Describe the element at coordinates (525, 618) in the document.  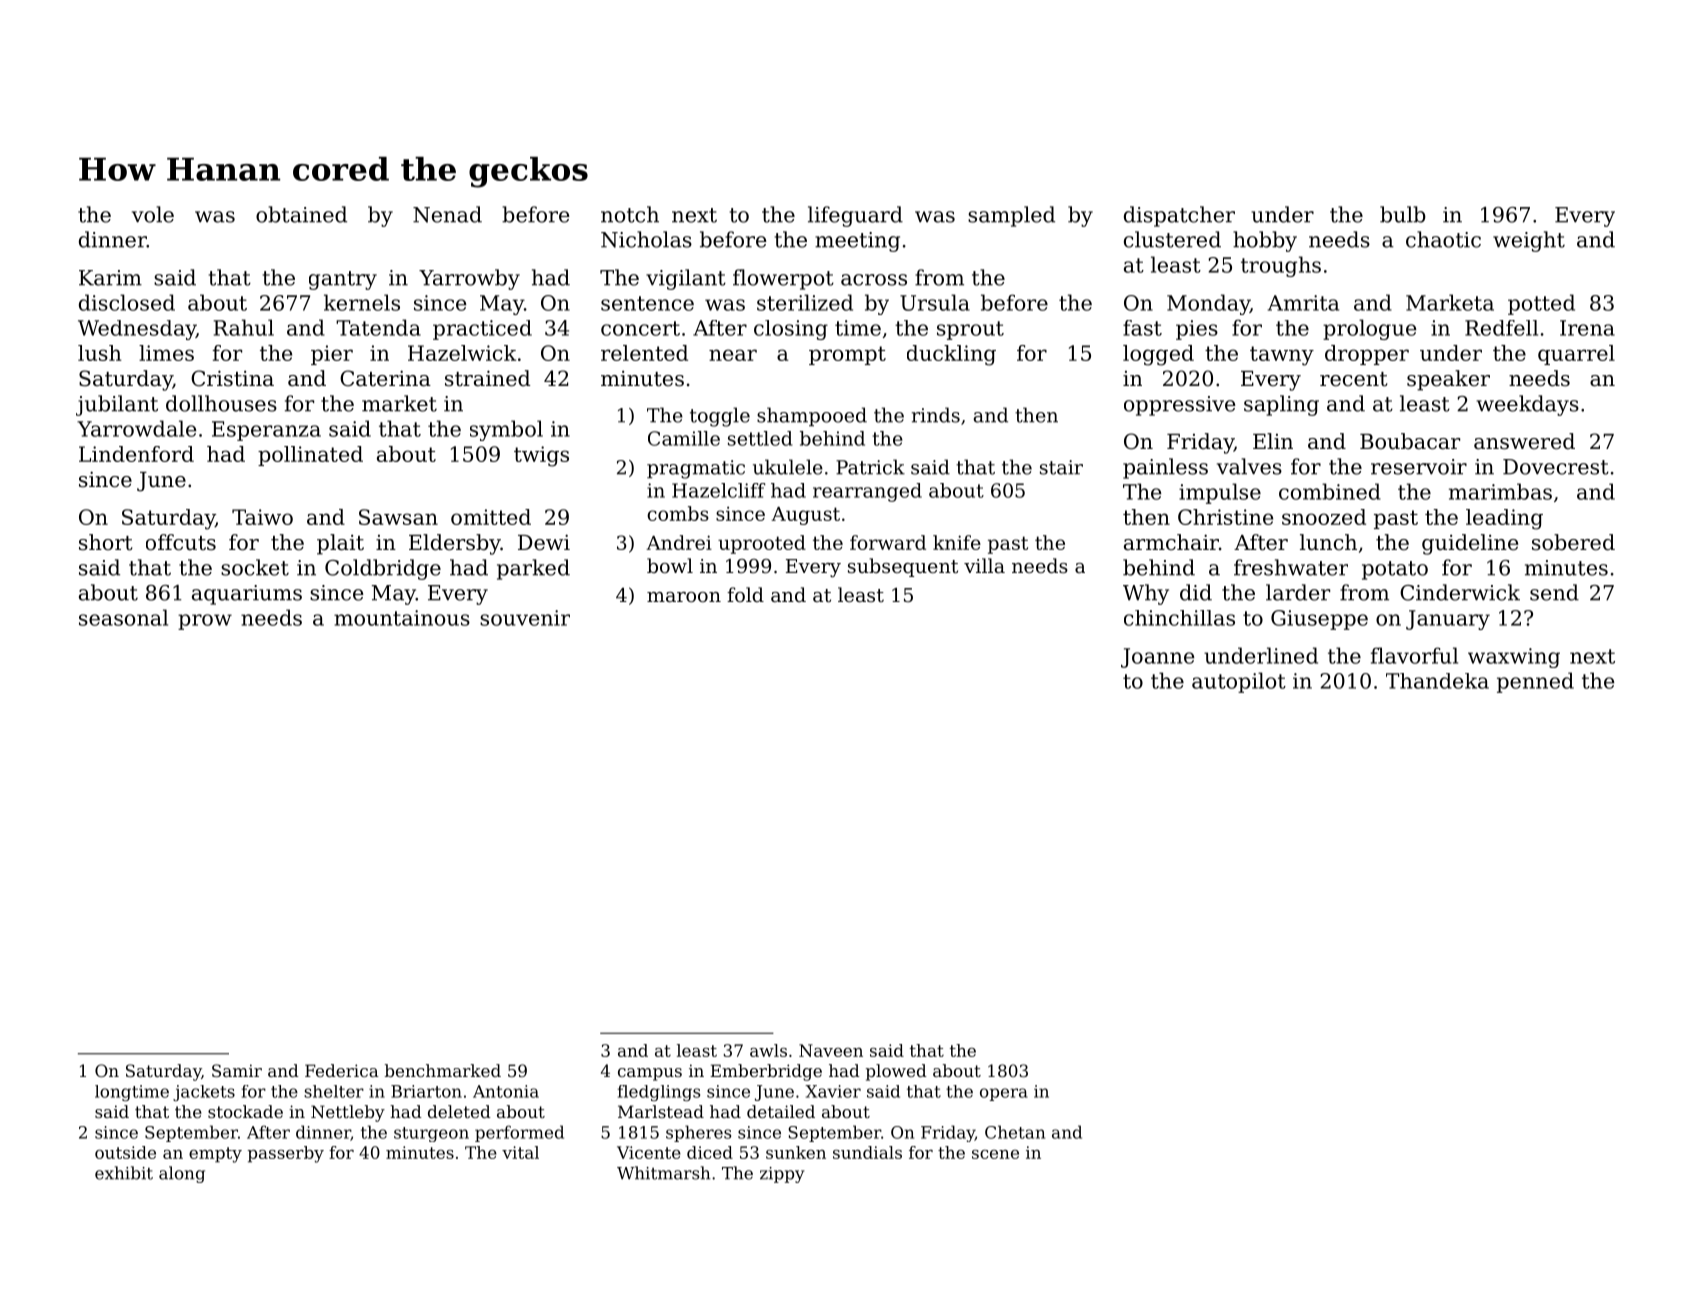
I see `souvenir` at that location.
